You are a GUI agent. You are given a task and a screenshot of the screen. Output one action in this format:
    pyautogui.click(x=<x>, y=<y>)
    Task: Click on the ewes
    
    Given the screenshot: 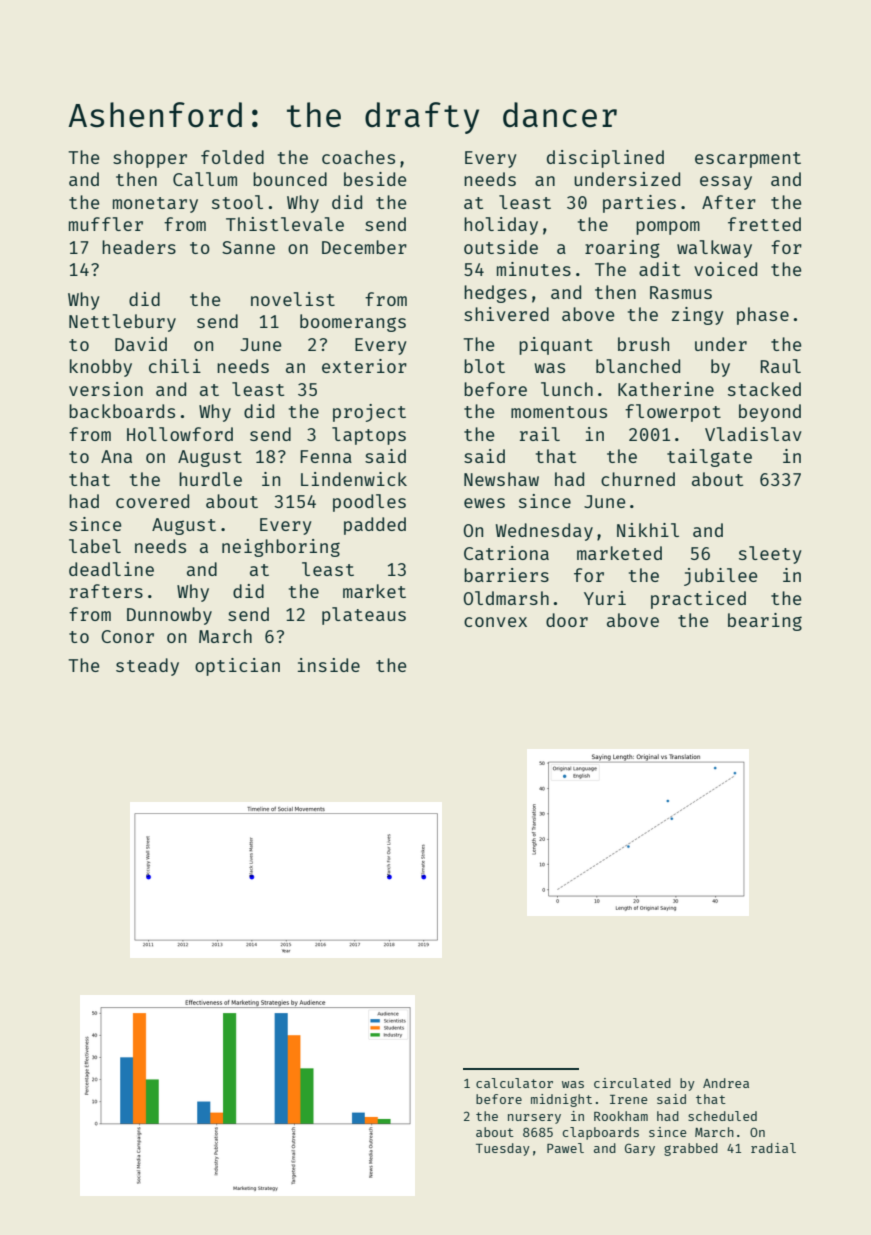 What is the action you would take?
    pyautogui.click(x=484, y=503)
